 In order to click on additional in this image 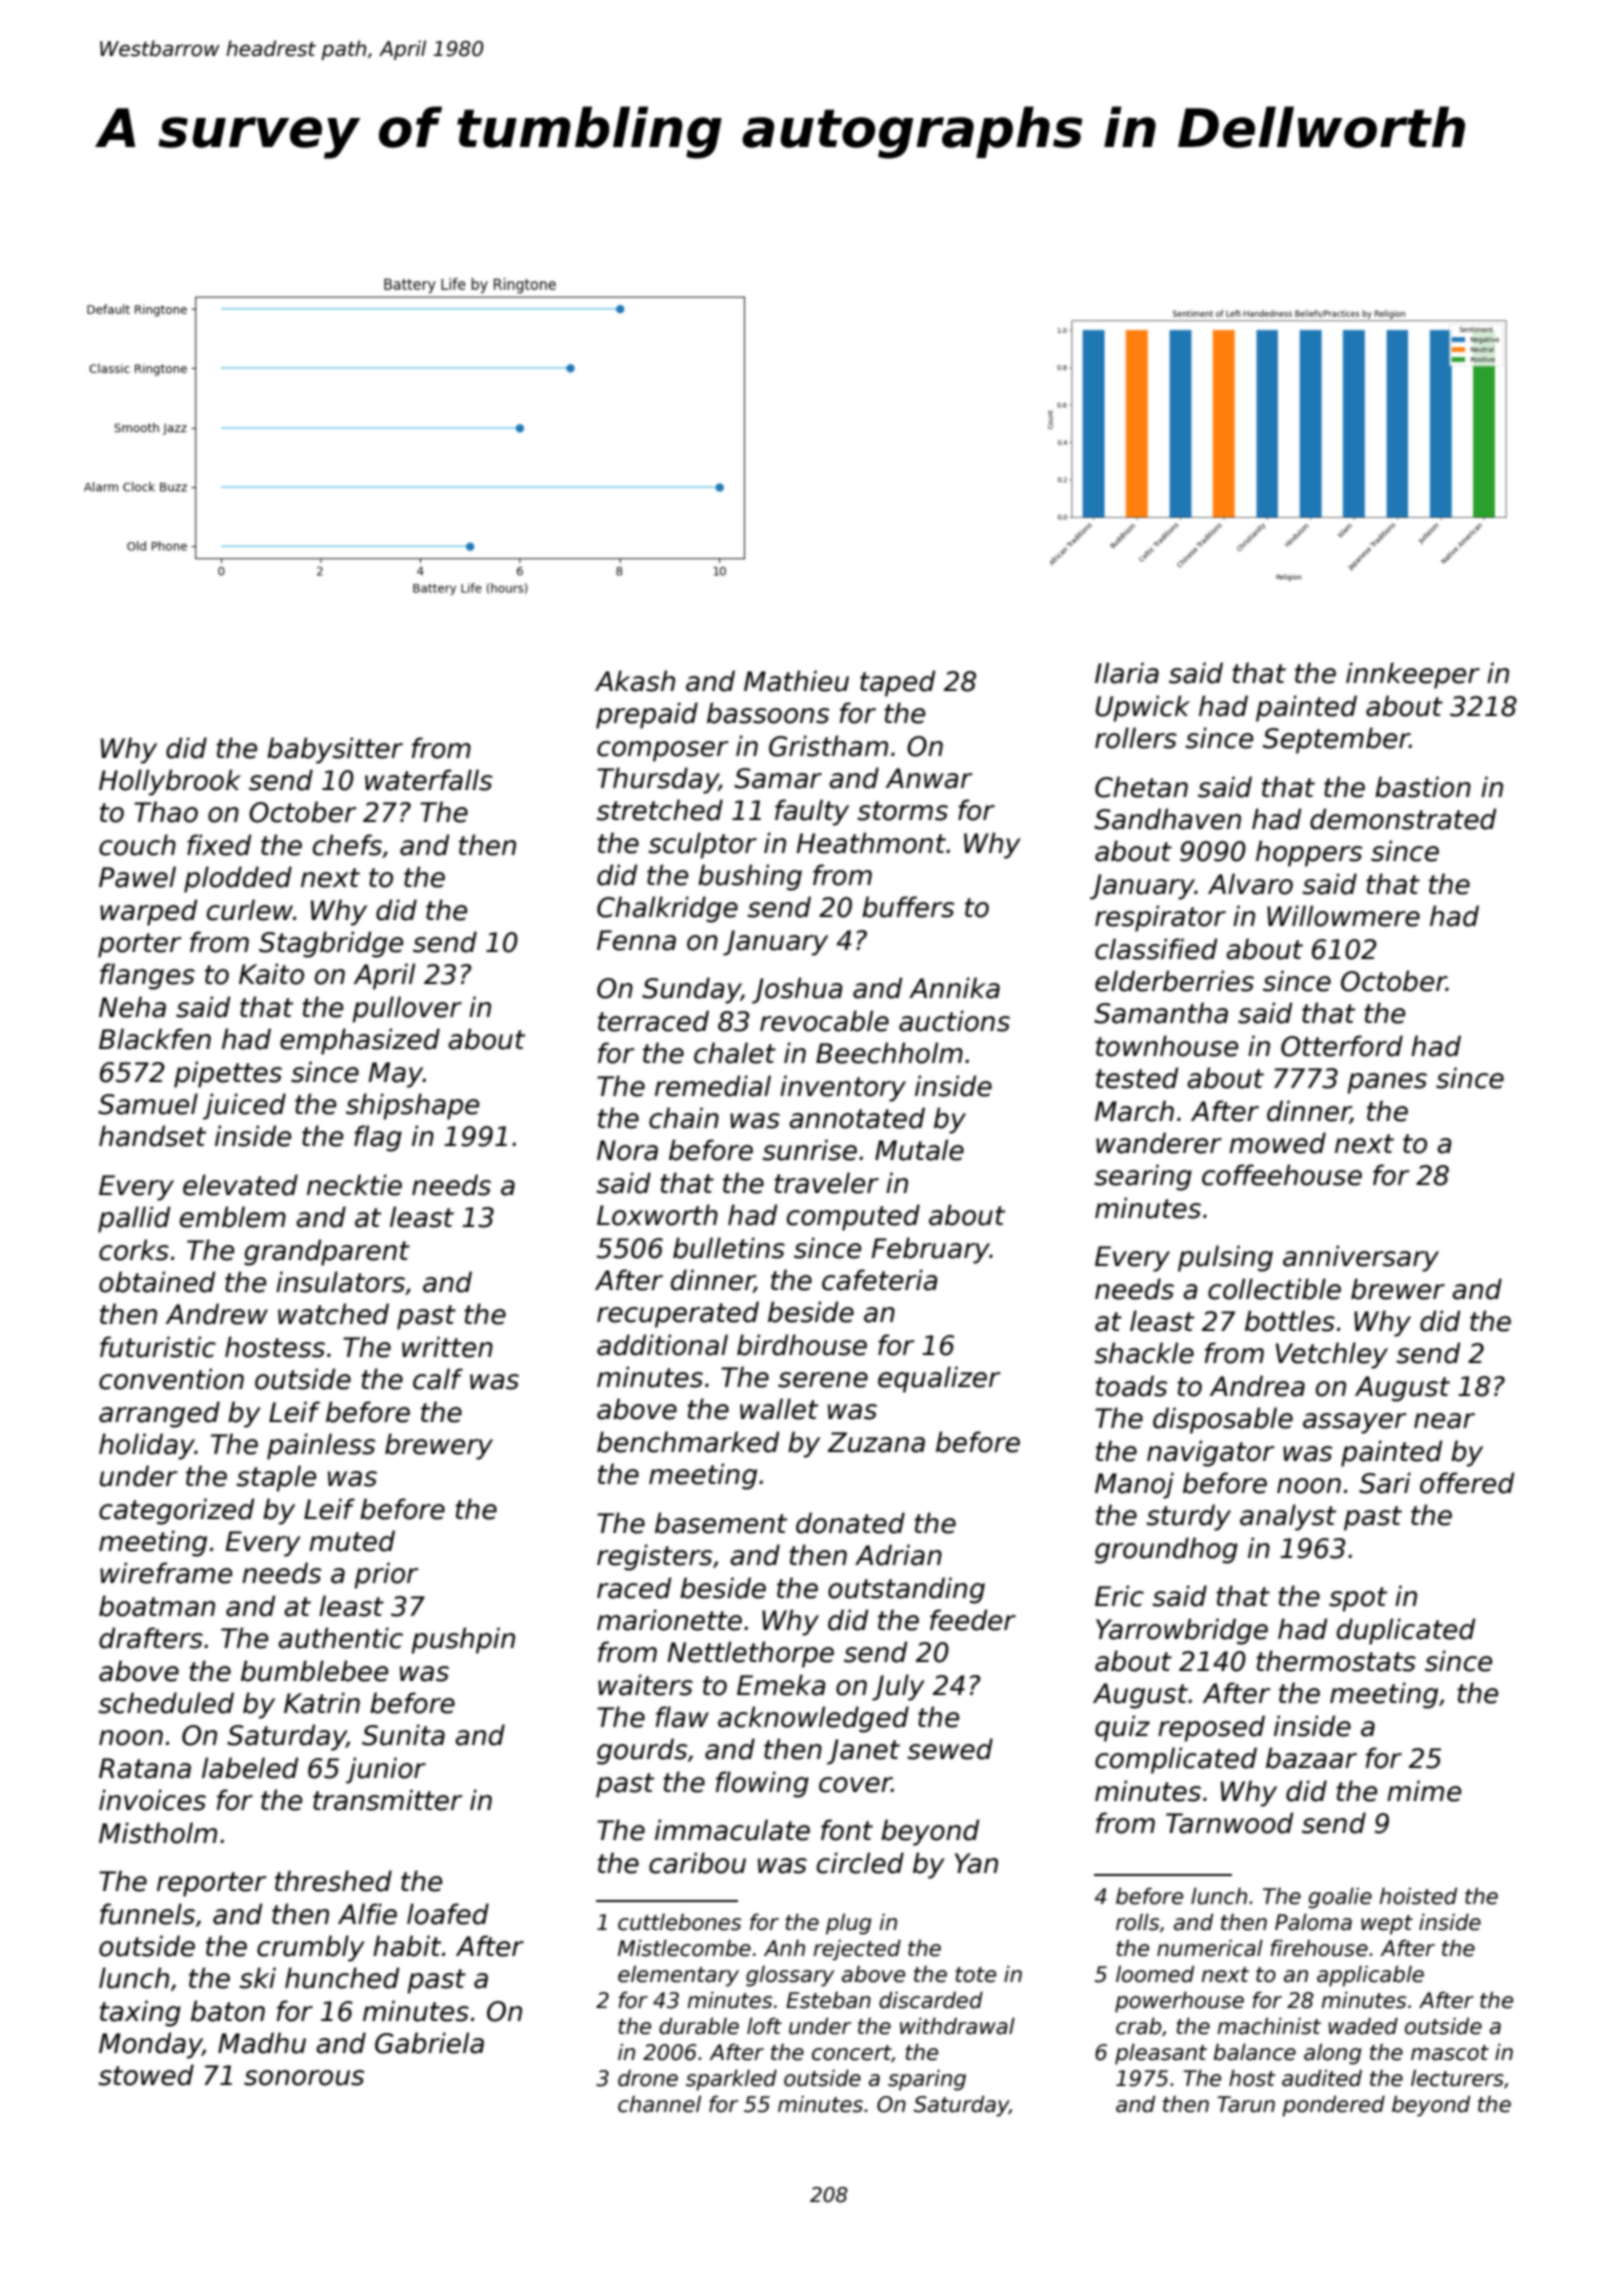, I will do `click(662, 1345)`.
